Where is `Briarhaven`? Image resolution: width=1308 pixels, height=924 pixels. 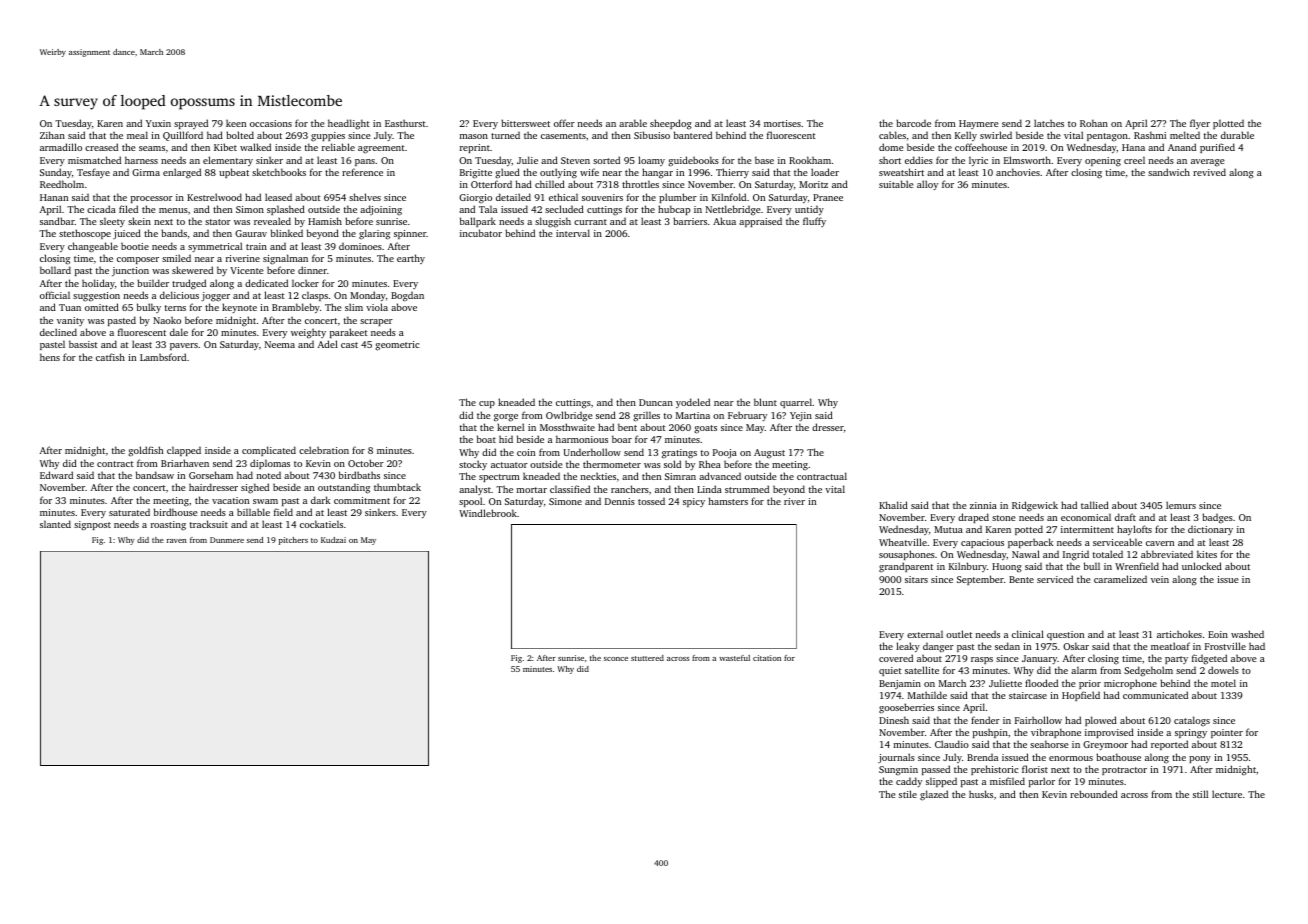
Briarhaven is located at coordinates (185, 463).
